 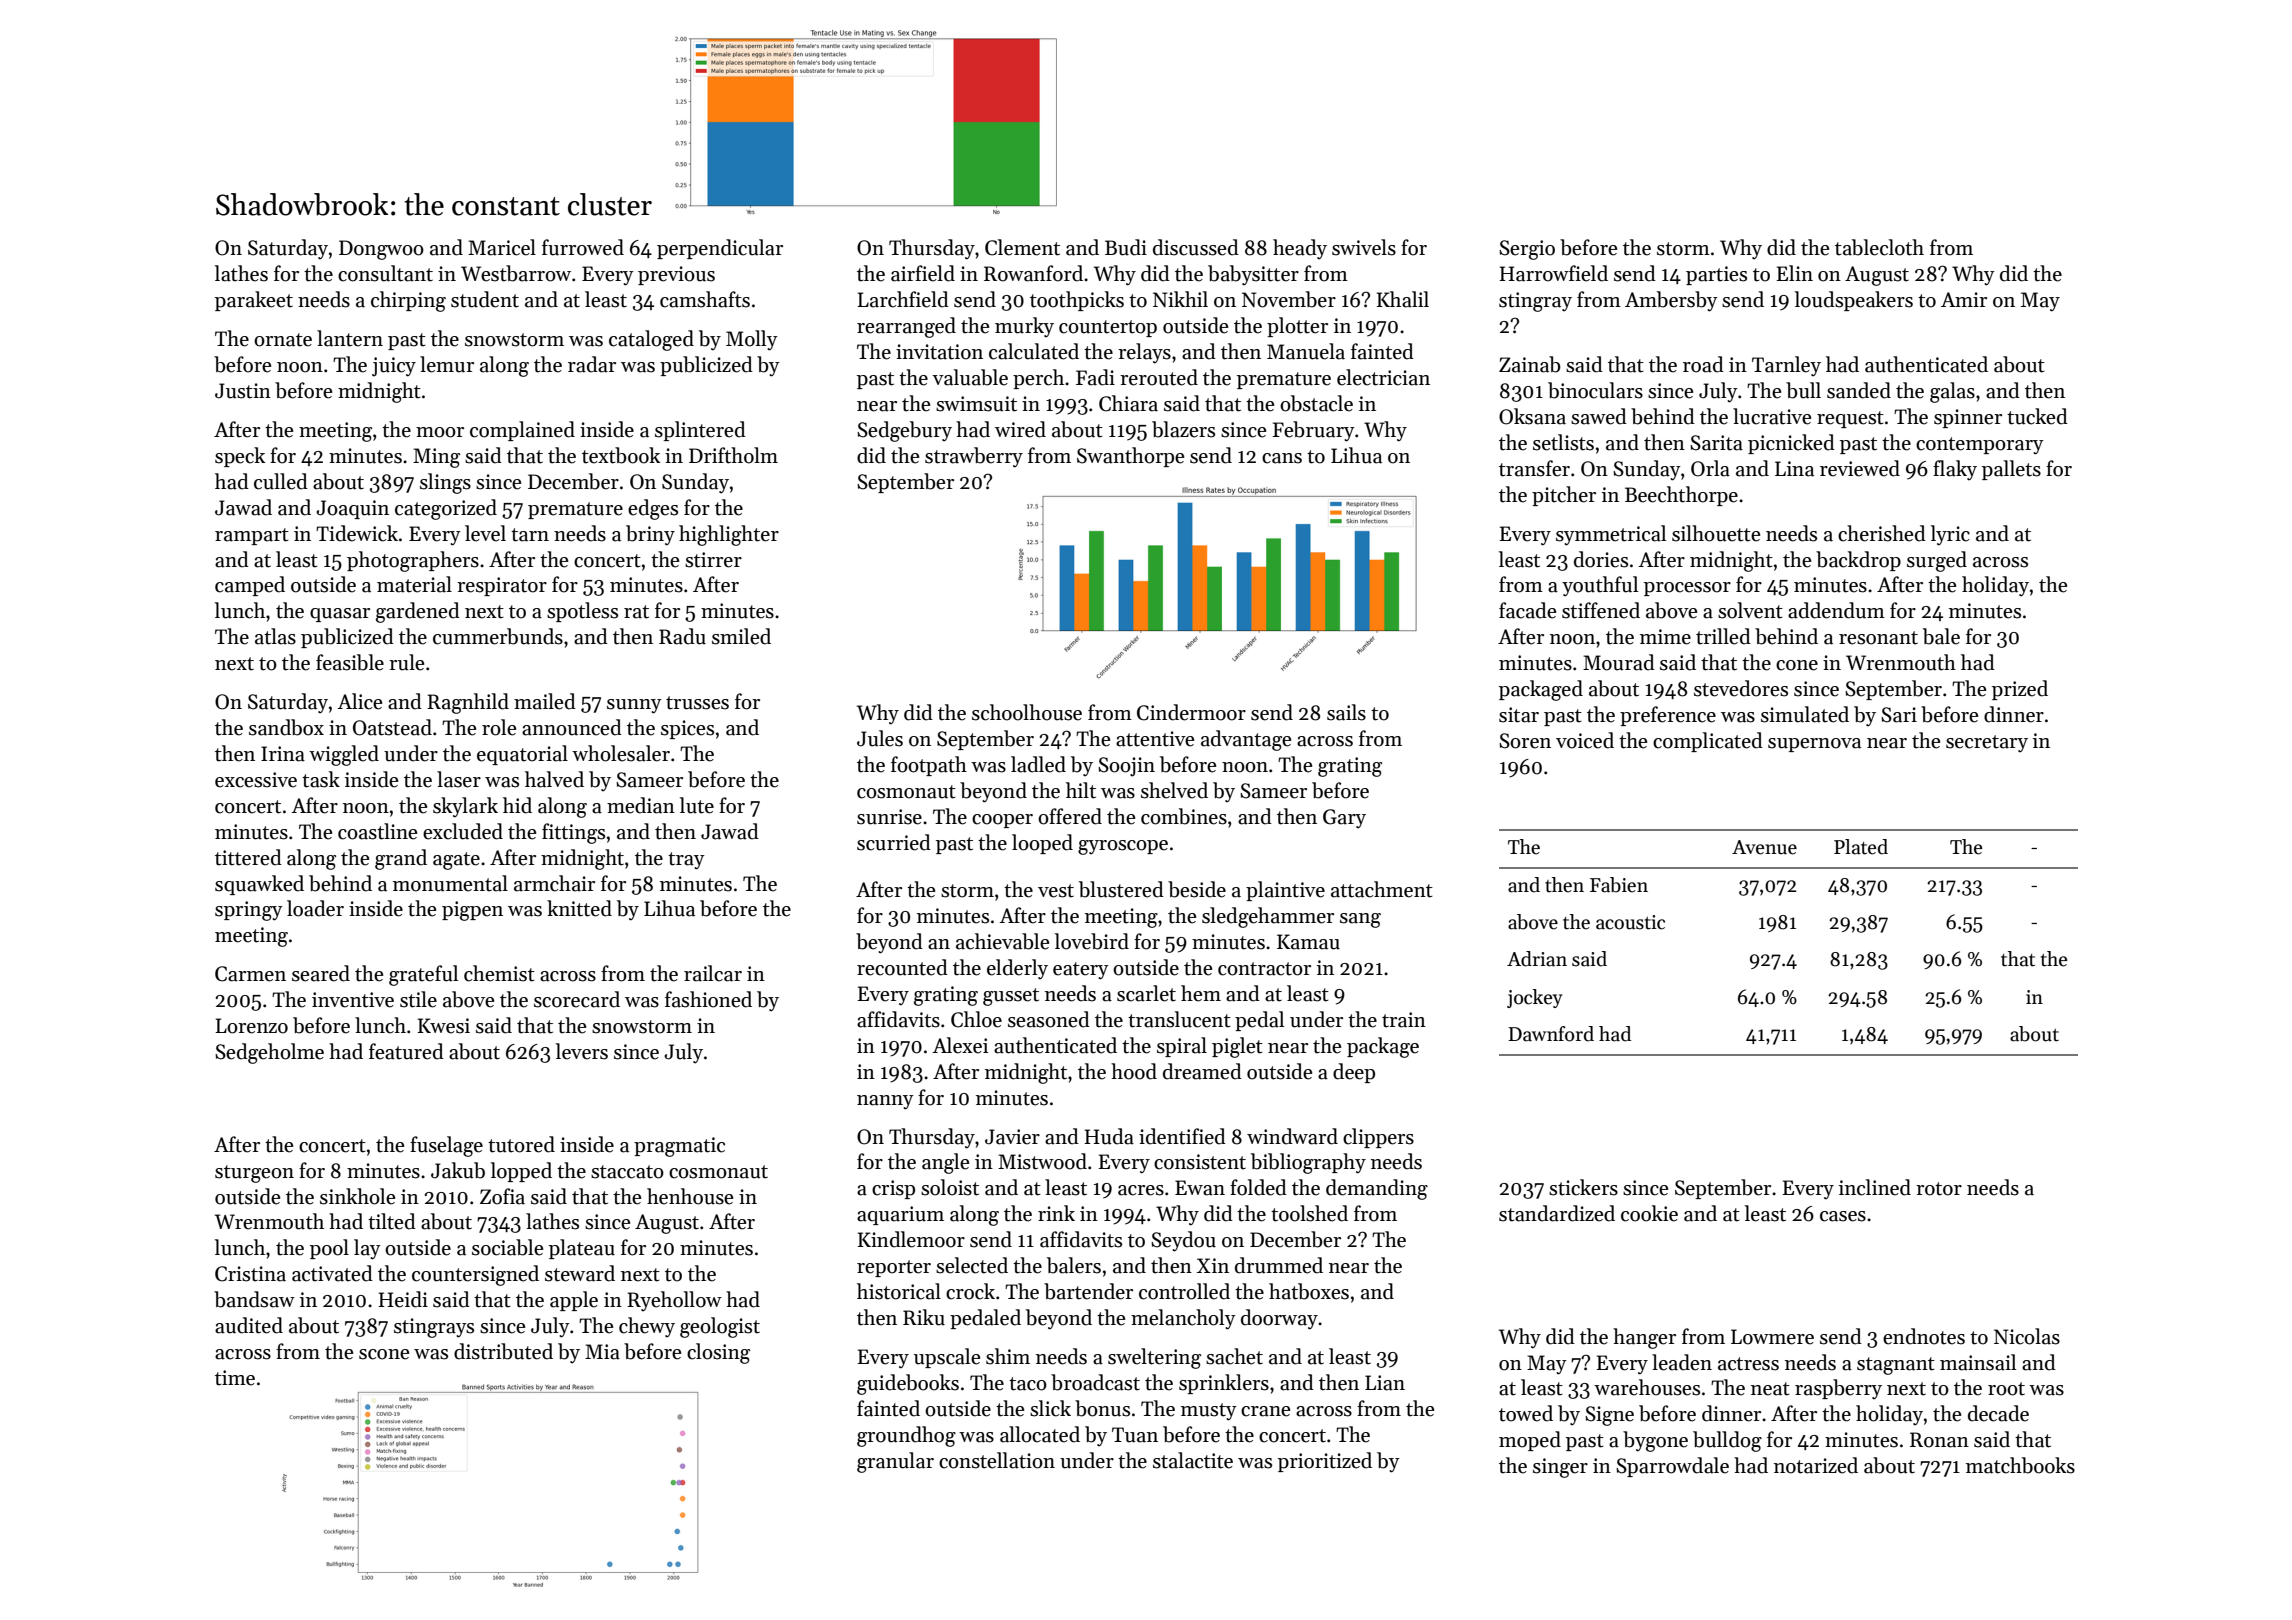 I want to click on singer, so click(x=1560, y=1468).
